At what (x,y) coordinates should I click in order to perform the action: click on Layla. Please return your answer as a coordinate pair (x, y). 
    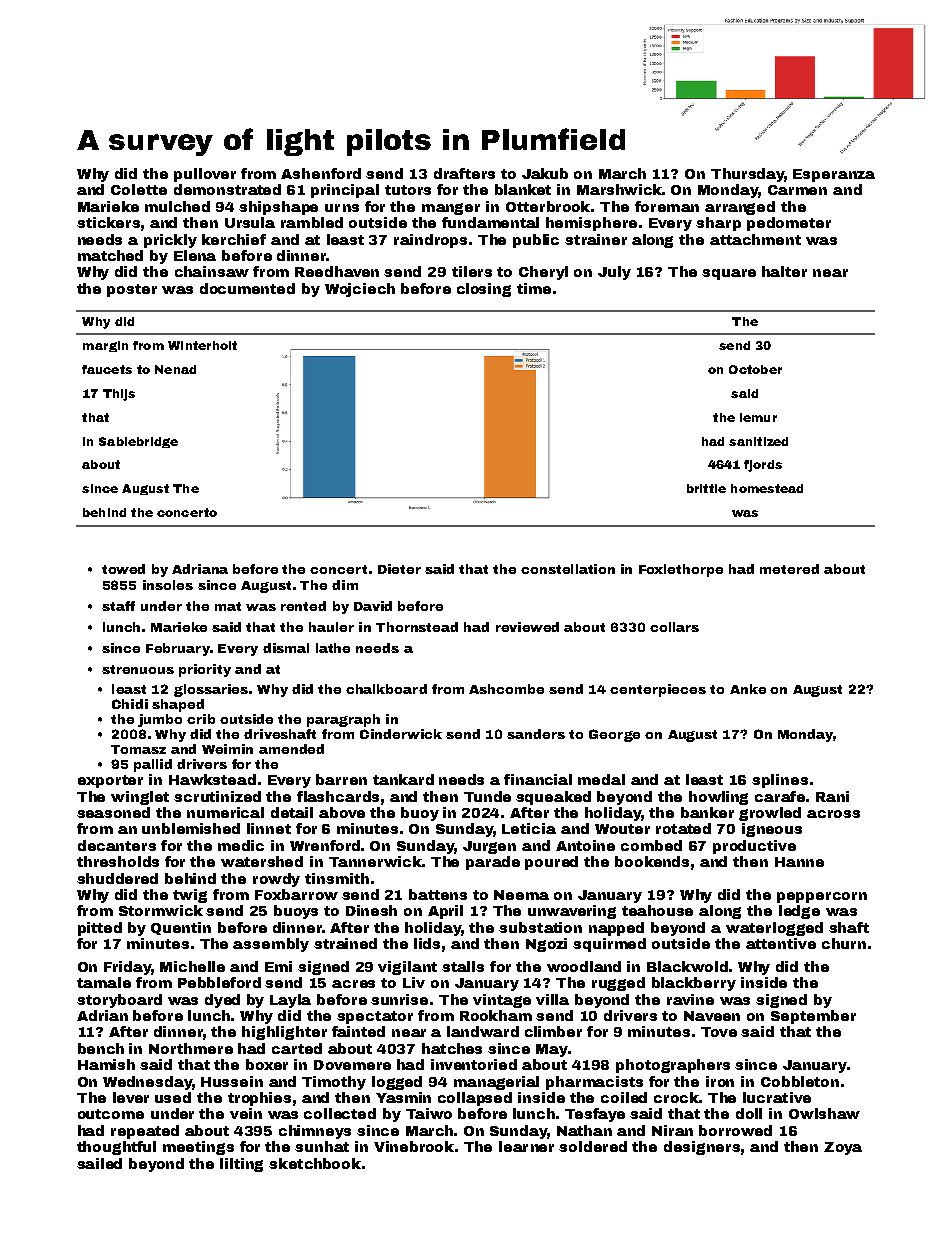
    Looking at the image, I should click on (290, 1001).
